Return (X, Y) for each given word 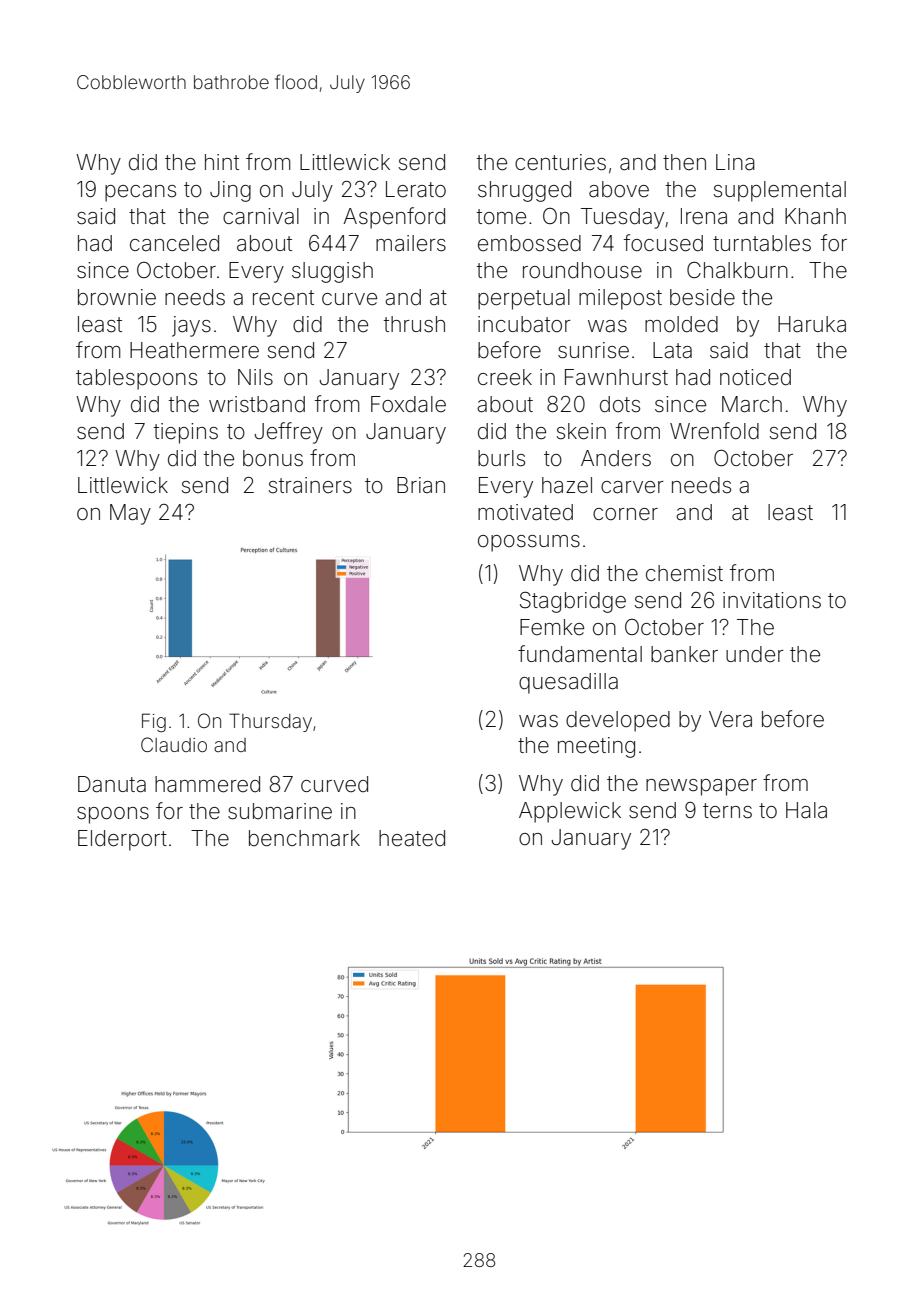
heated (412, 838)
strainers (310, 485)
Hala (806, 810)
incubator (524, 324)
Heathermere (194, 350)
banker (684, 654)
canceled (174, 243)
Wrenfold (714, 431)
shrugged (524, 191)
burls (501, 458)
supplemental (780, 191)
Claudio (174, 744)
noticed (755, 377)
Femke (552, 627)
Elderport (122, 840)
